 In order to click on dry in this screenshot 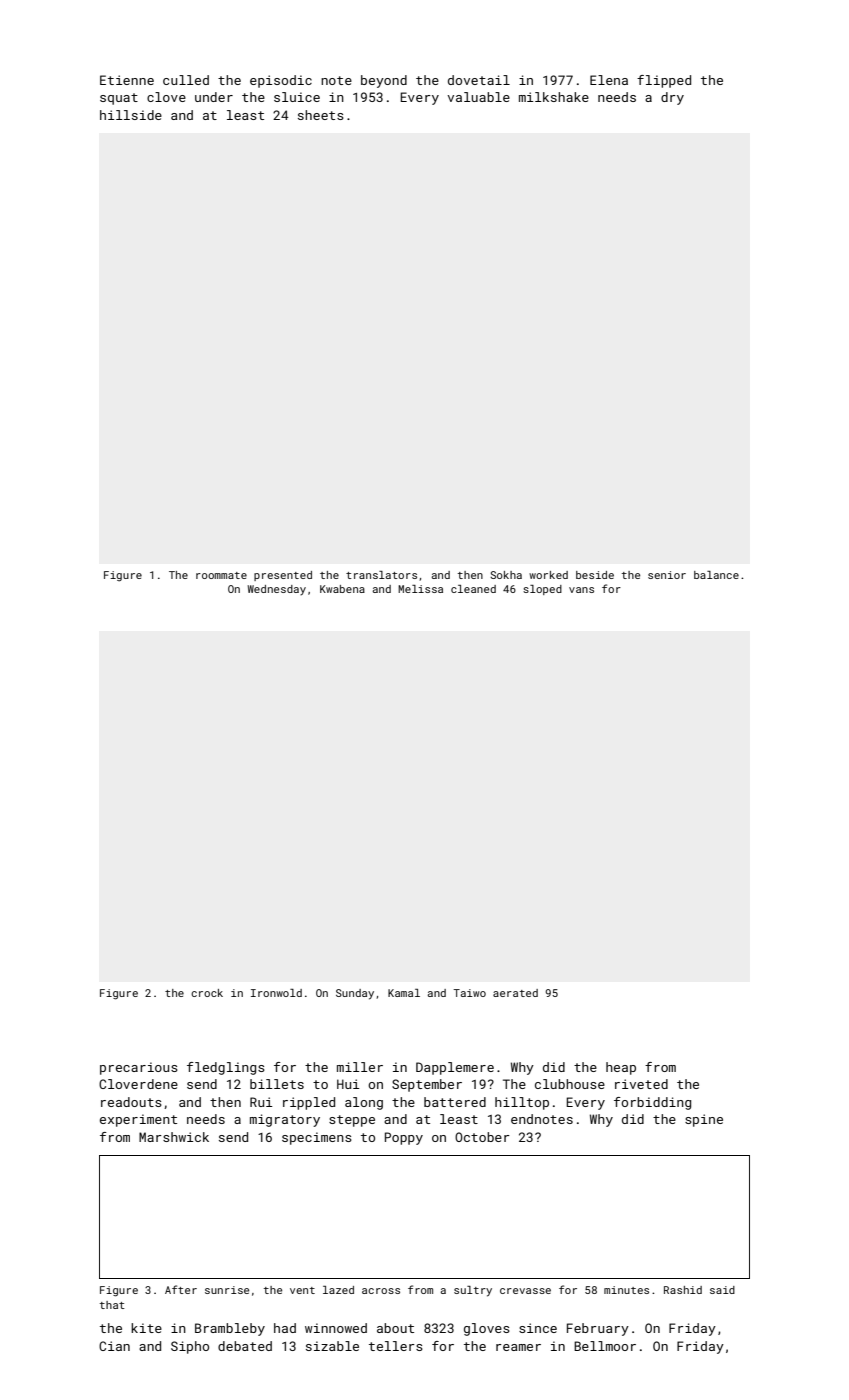, I will do `click(672, 98)`.
